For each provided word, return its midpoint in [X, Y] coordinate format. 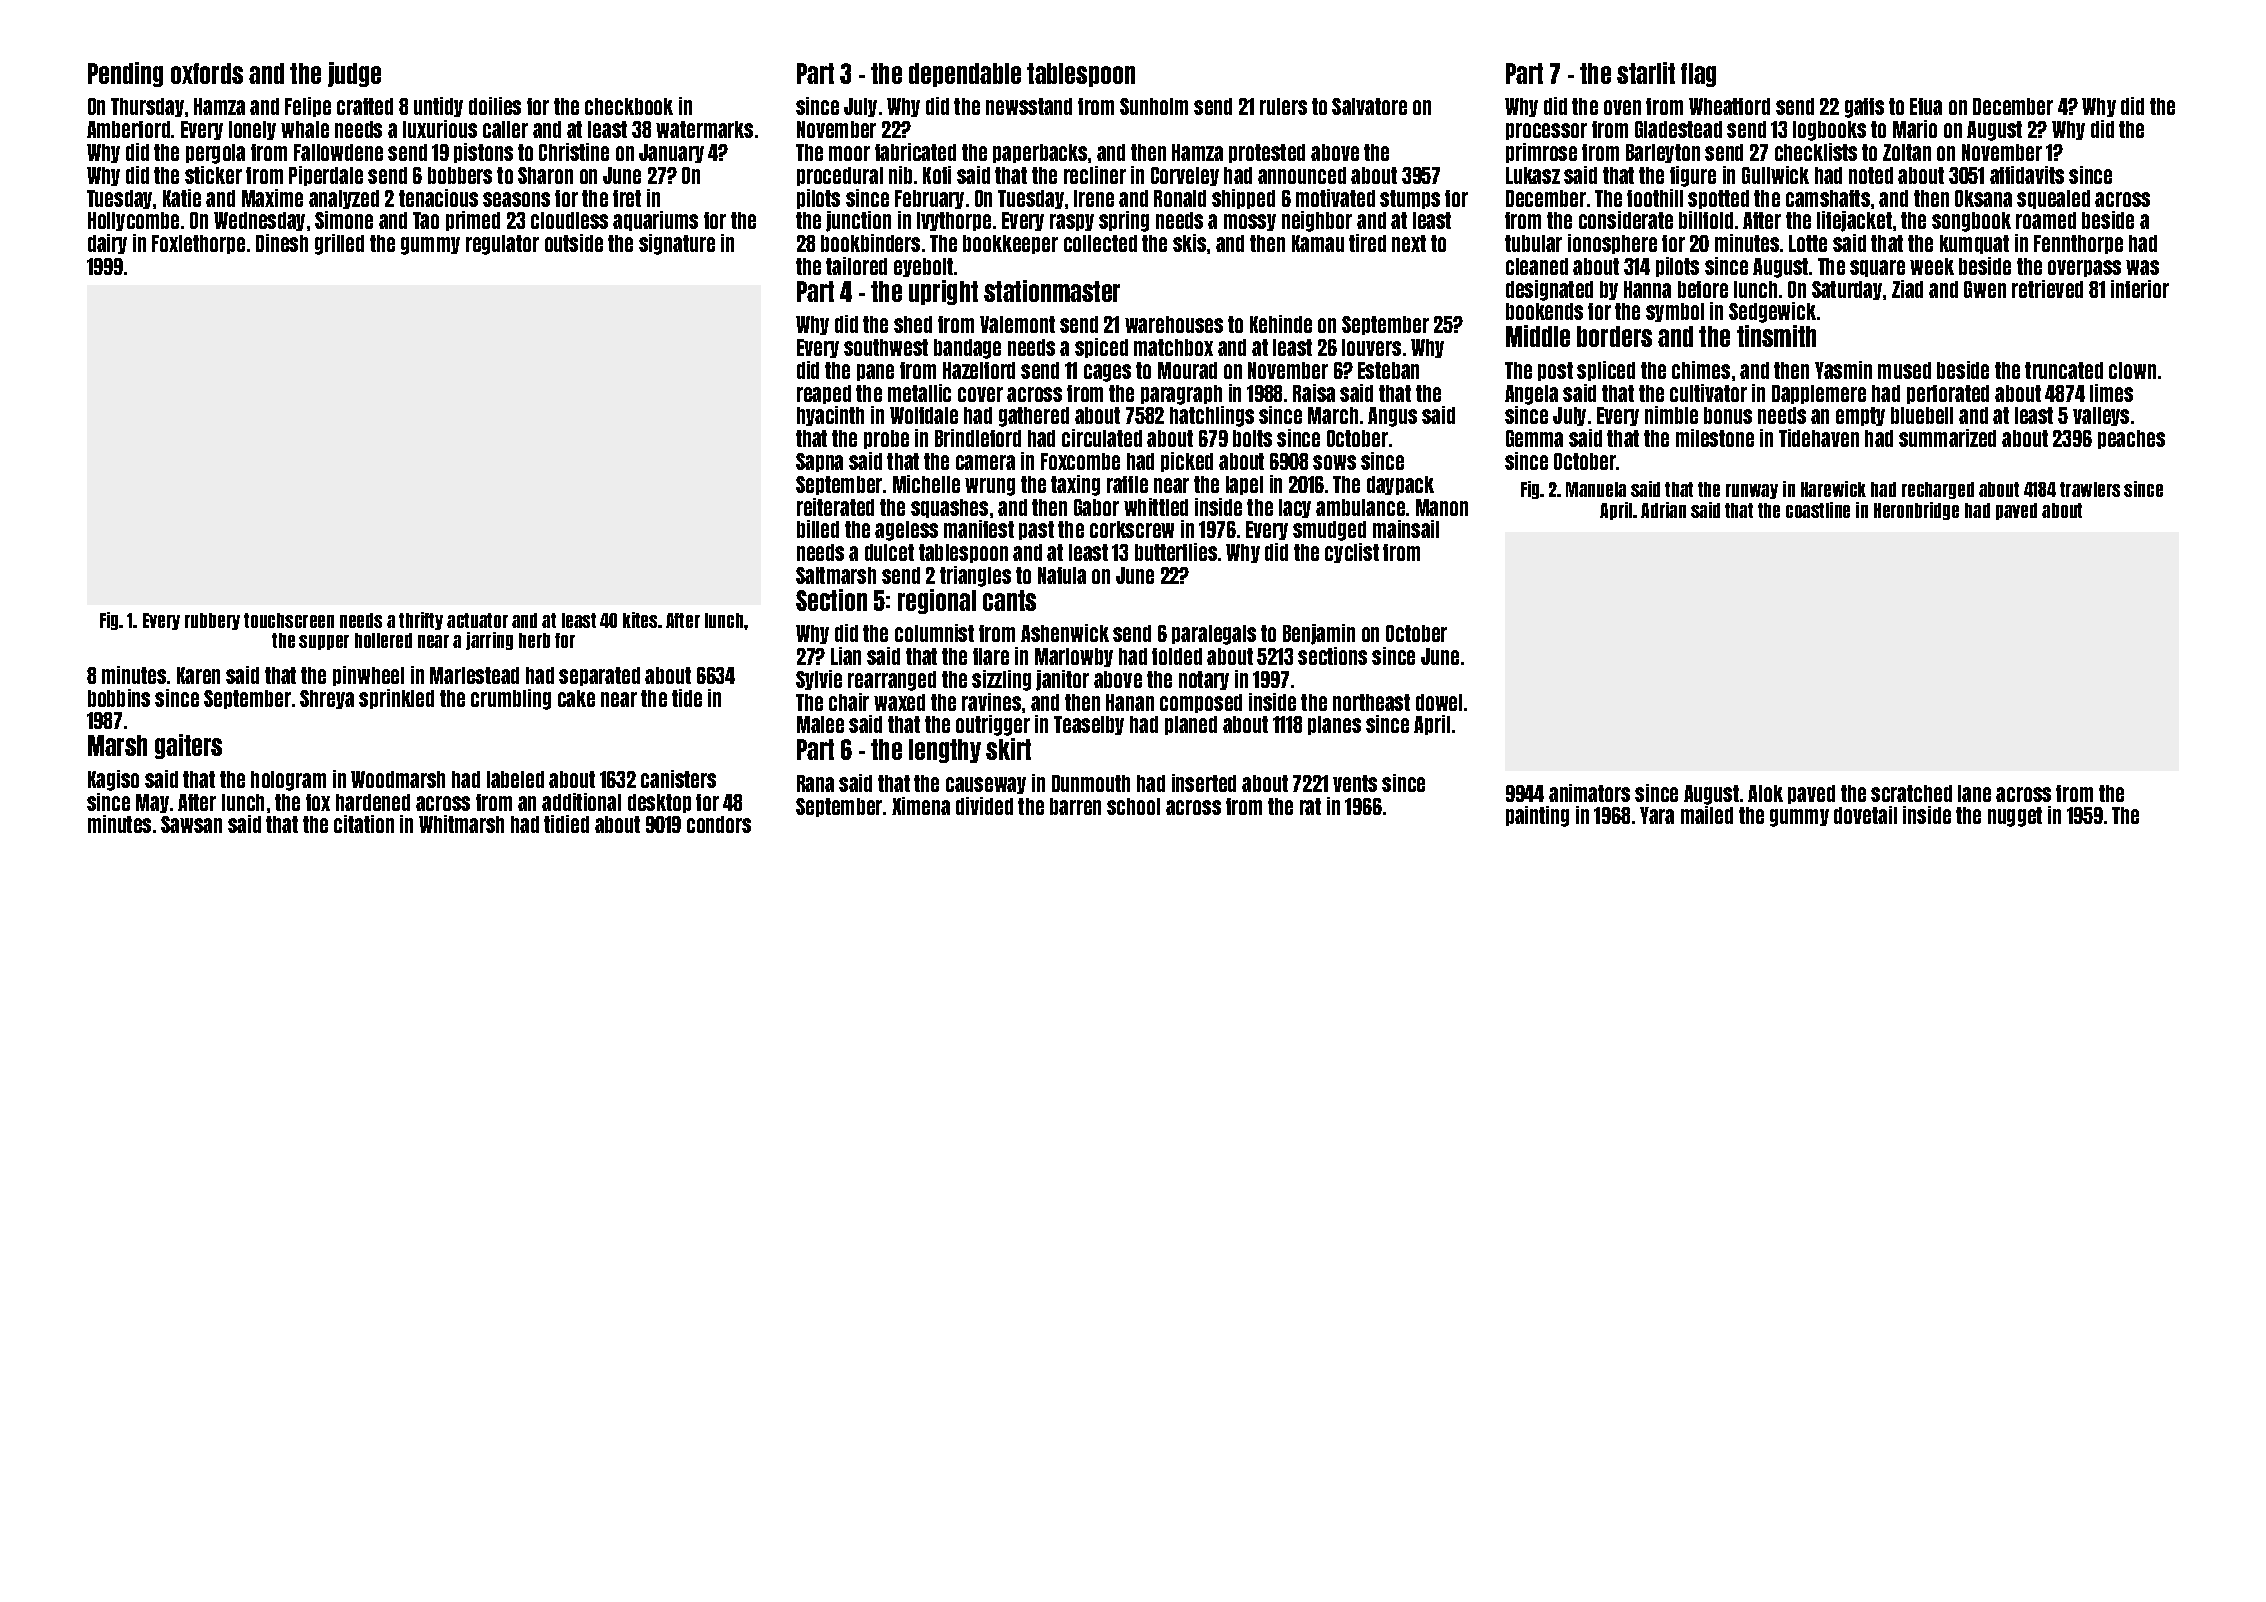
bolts [1252, 438]
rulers [1283, 106]
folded [1177, 656]
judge [354, 74]
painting [1537, 816]
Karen [198, 675]
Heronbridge [1916, 511]
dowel [1439, 702]
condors [719, 824]
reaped [824, 394]
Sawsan [191, 824]
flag [1698, 75]
